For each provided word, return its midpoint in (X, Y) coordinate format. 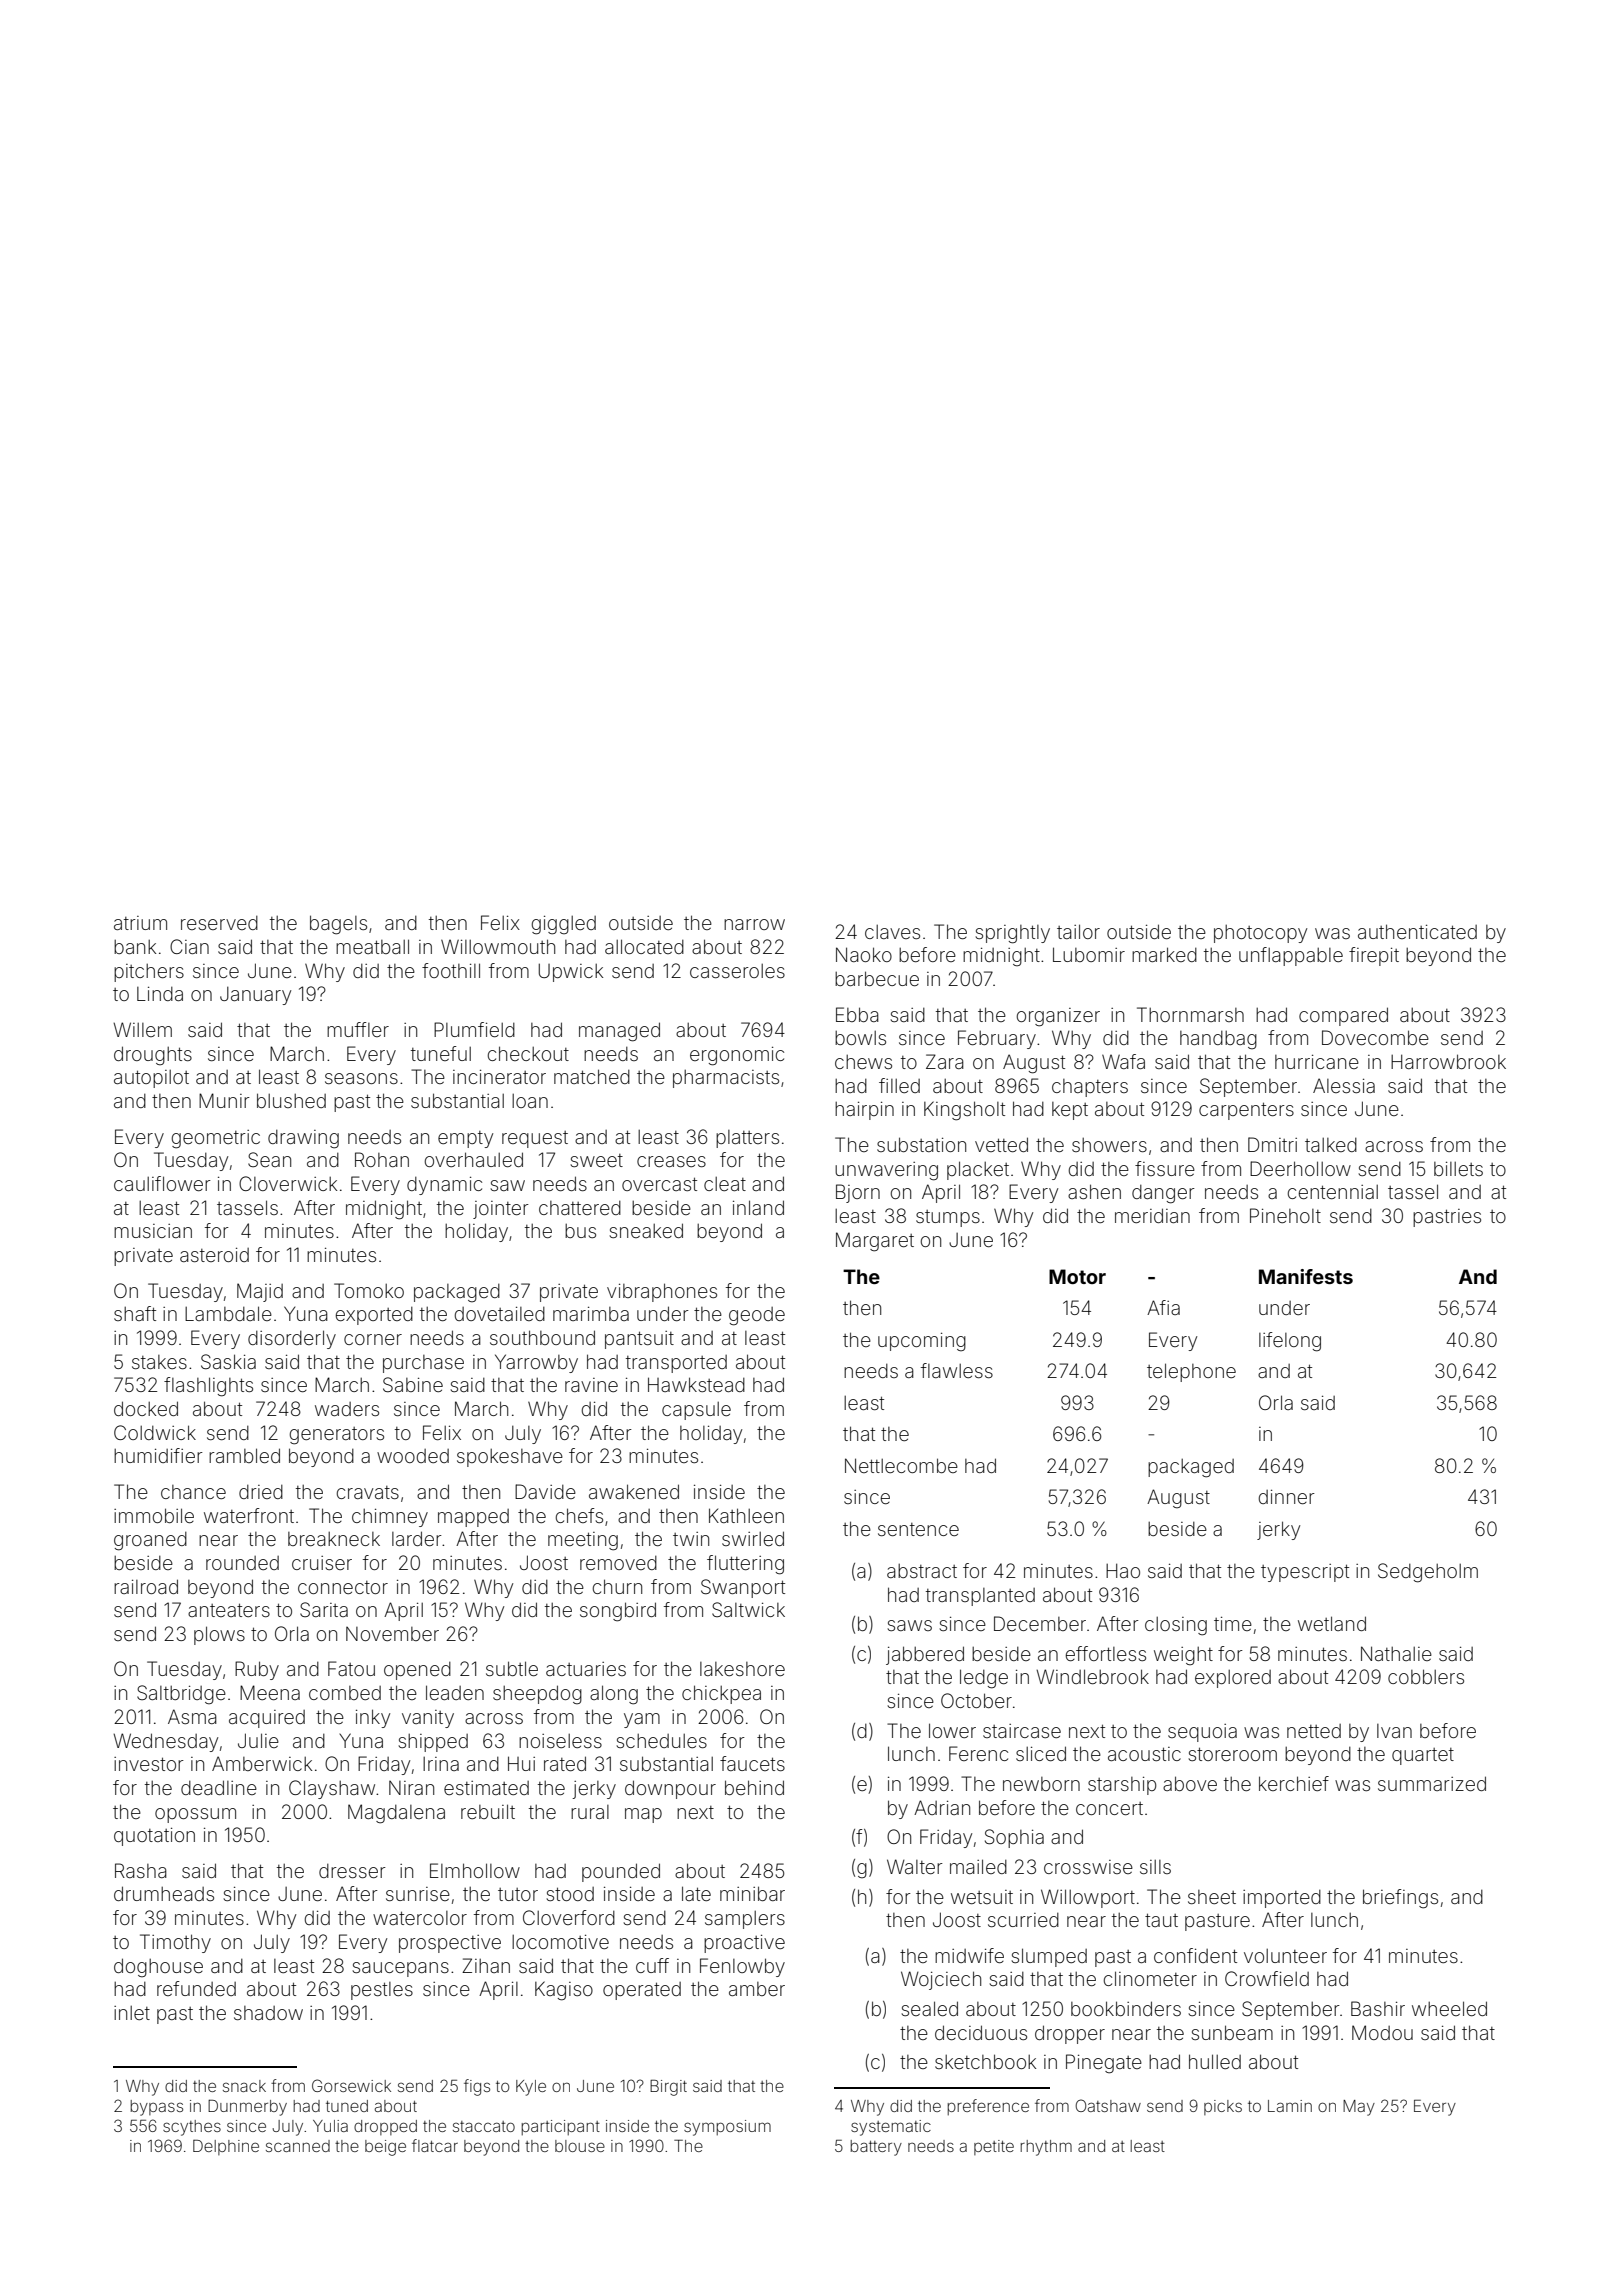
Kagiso (564, 1991)
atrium (140, 923)
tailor (1078, 931)
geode (757, 1316)
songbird (618, 1612)
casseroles (737, 971)
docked (146, 1408)
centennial (1333, 1192)
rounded (242, 1563)
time (1233, 1624)
